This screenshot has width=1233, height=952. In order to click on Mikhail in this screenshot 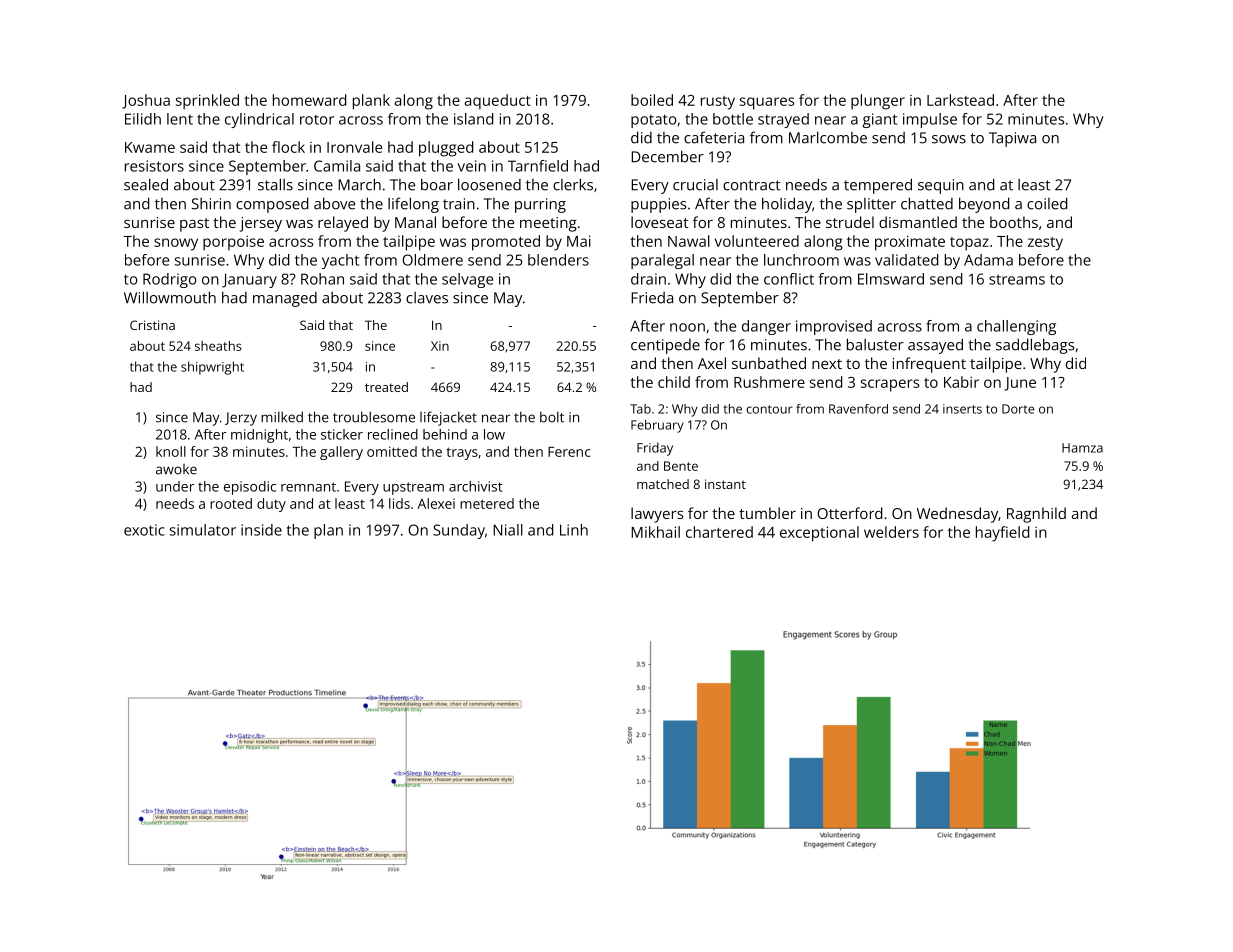, I will do `click(655, 532)`.
